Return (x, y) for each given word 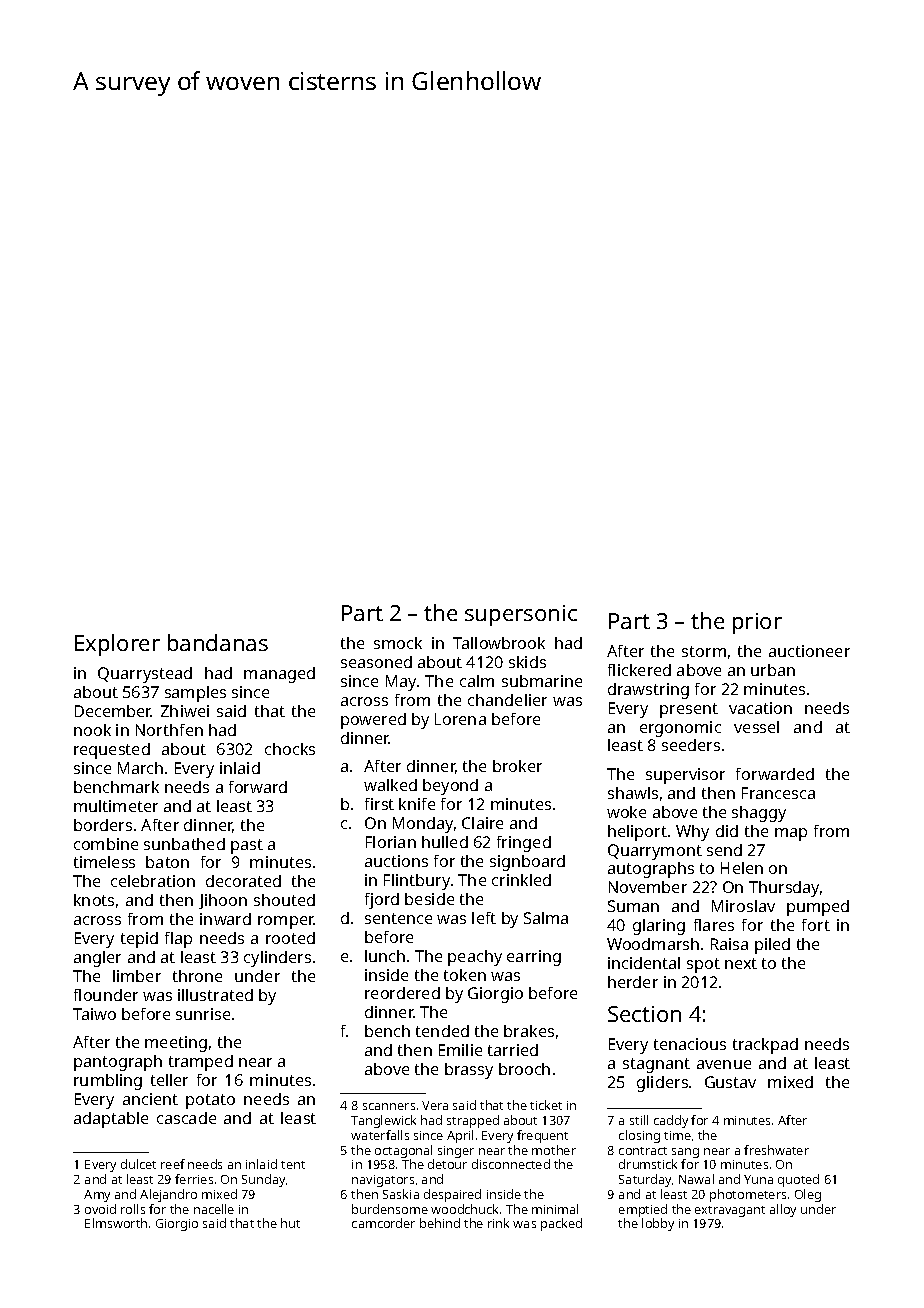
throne (197, 976)
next (741, 963)
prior (757, 623)
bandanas (218, 642)
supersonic (521, 615)
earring (534, 958)
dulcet (138, 1164)
